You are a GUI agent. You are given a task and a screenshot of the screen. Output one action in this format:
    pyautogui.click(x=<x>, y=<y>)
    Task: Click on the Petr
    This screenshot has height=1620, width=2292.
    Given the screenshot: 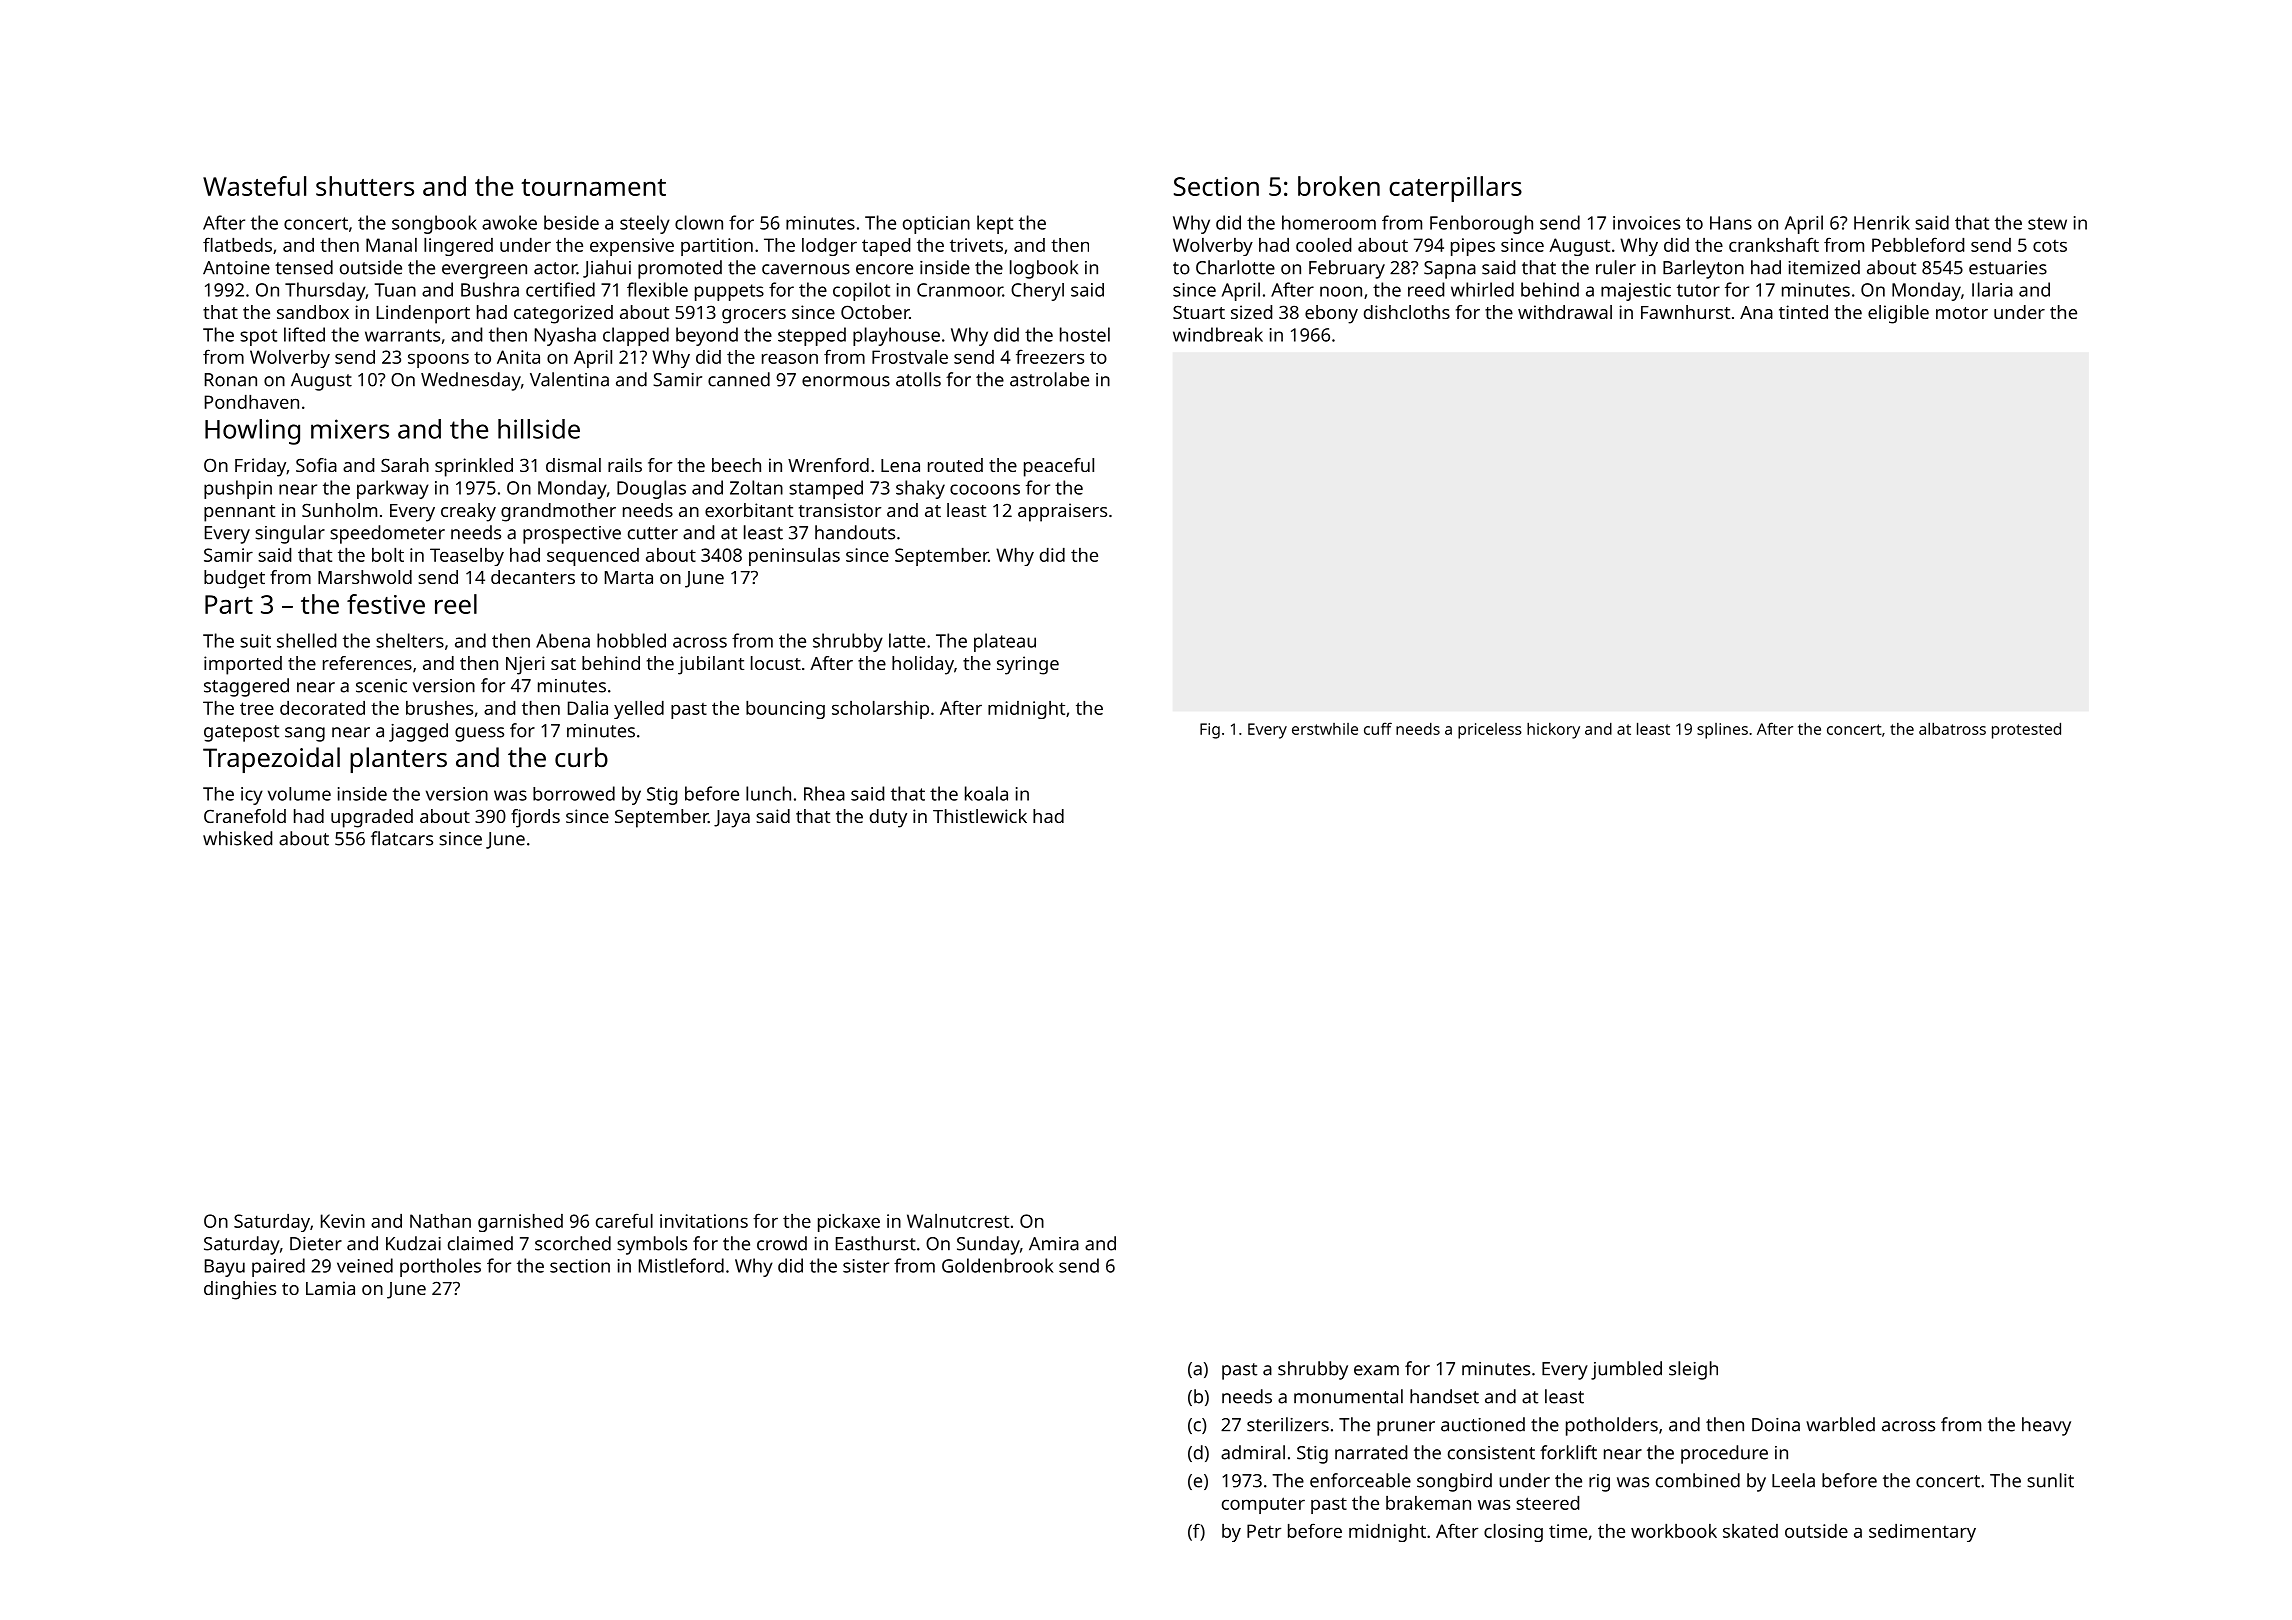 What is the action you would take?
    pyautogui.click(x=1264, y=1531)
